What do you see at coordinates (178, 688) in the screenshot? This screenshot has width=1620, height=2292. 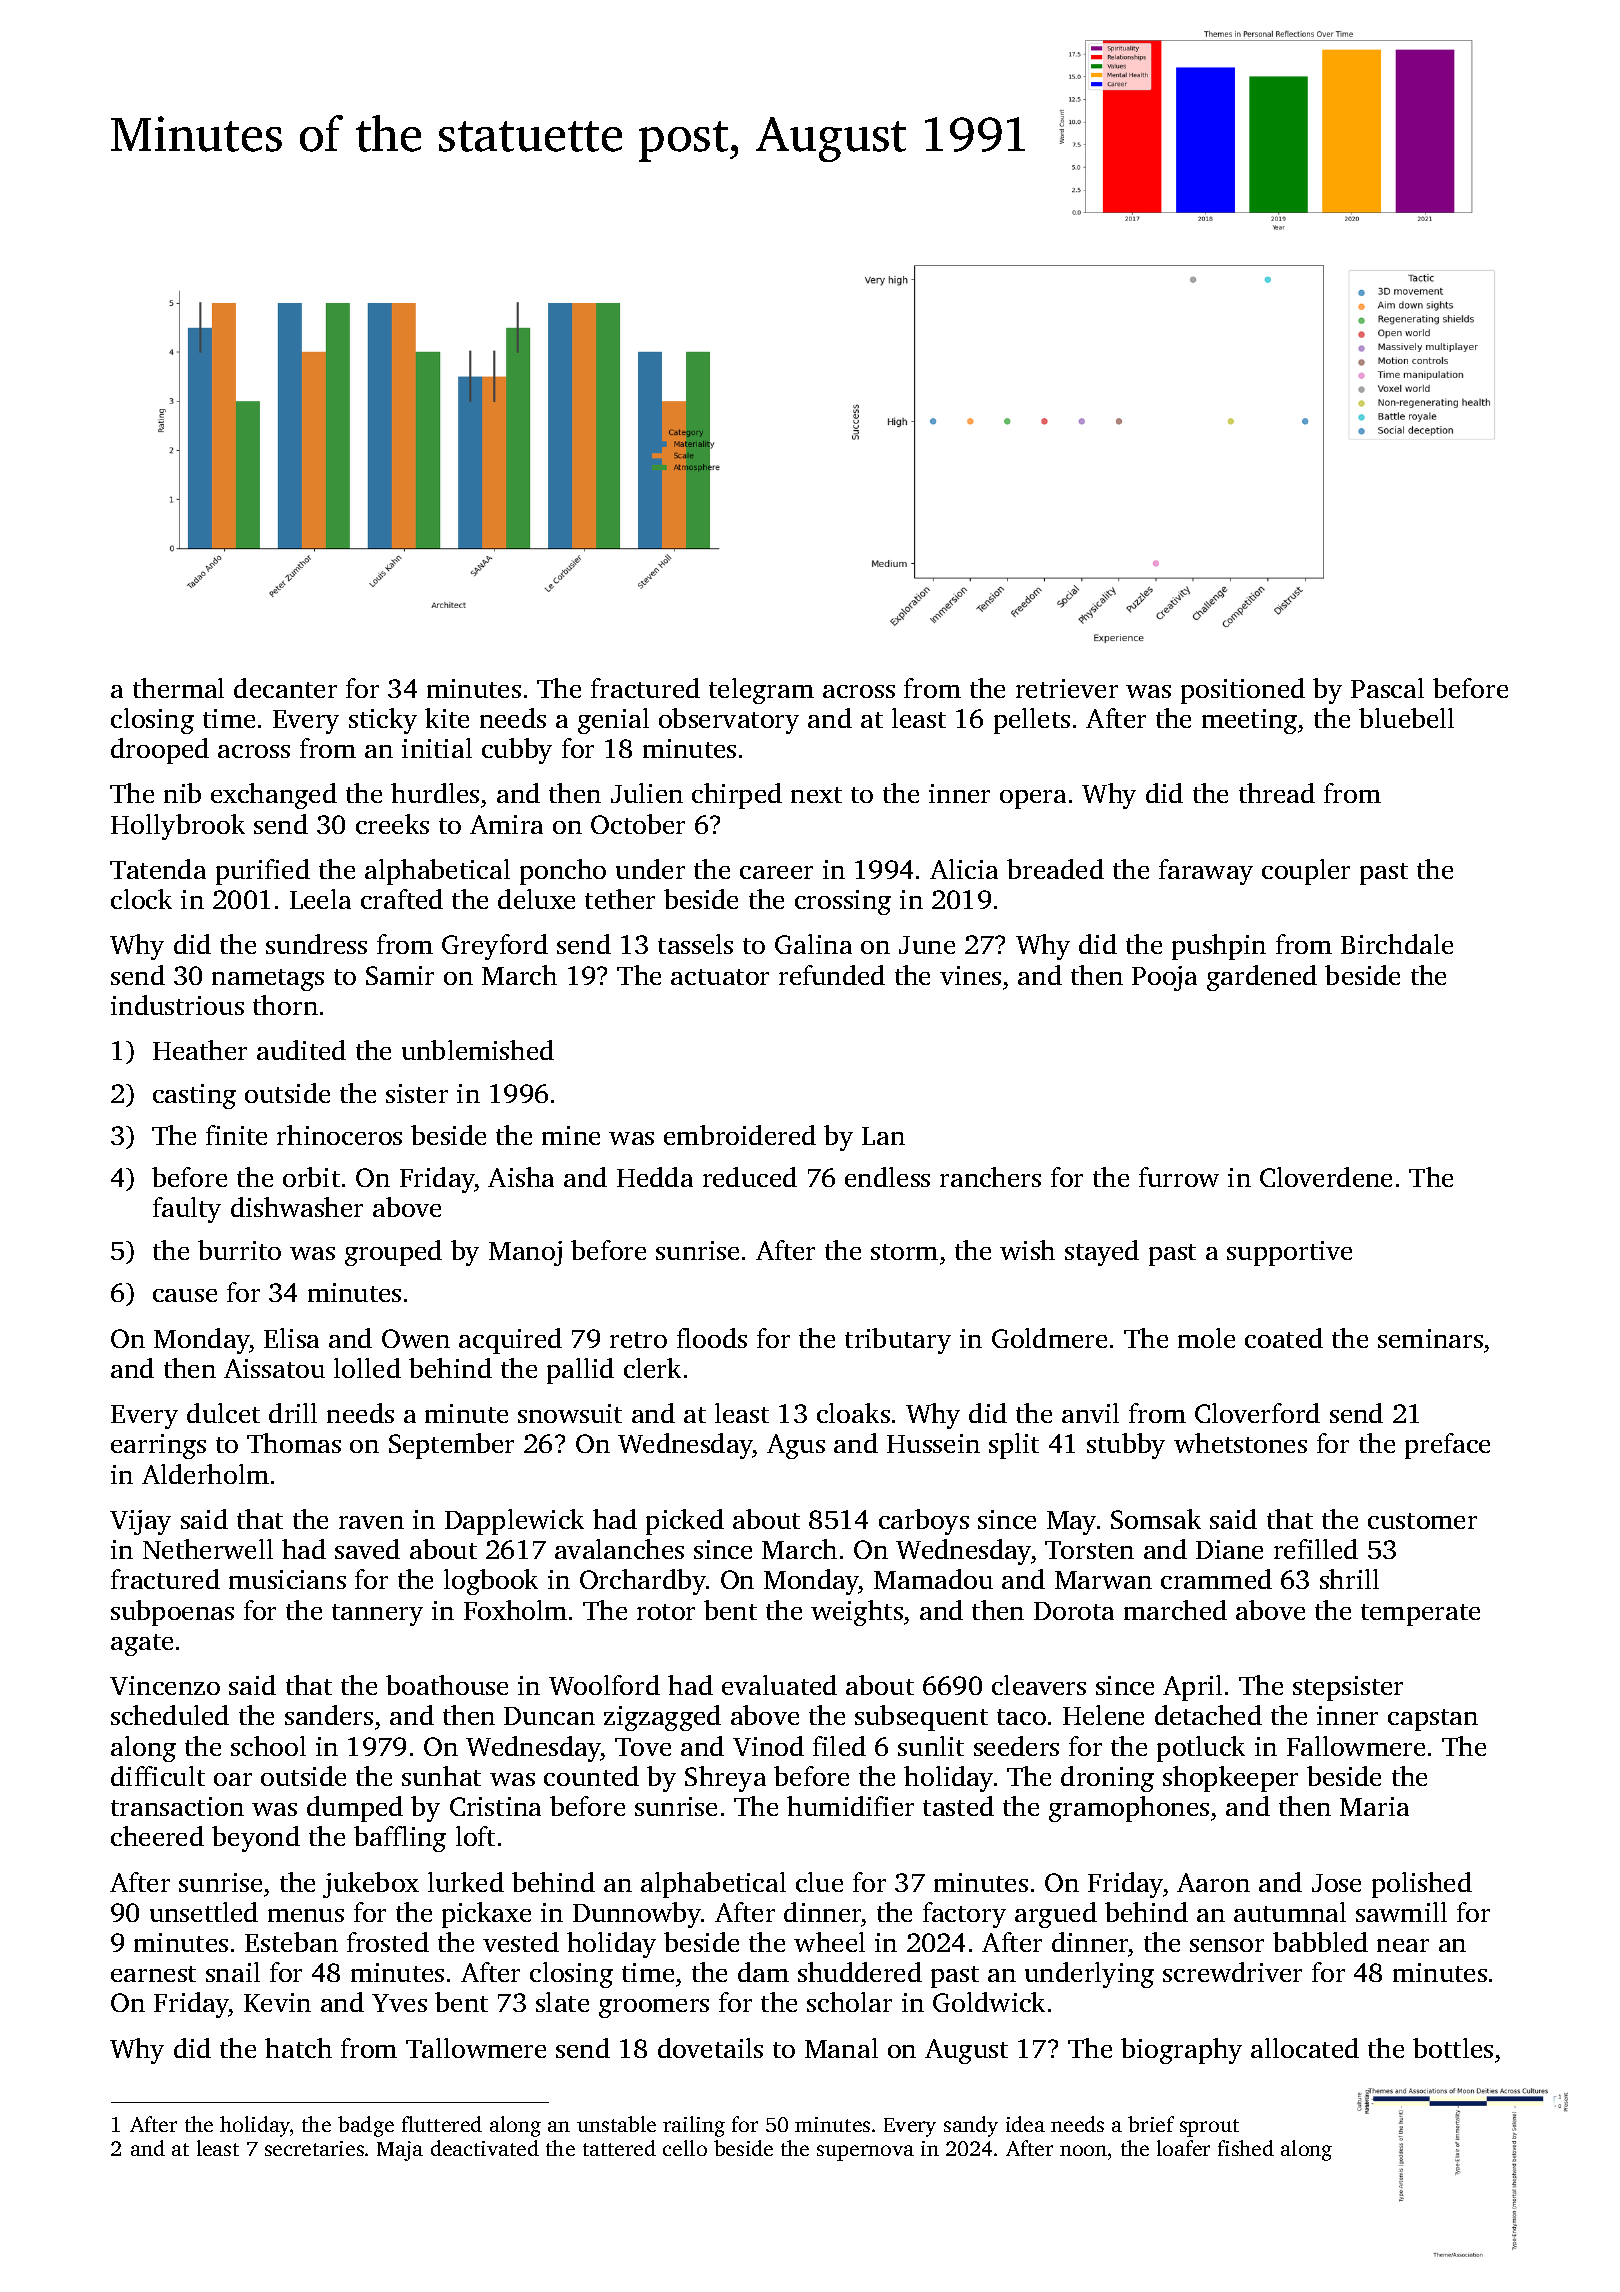 I see `thermal` at bounding box center [178, 688].
